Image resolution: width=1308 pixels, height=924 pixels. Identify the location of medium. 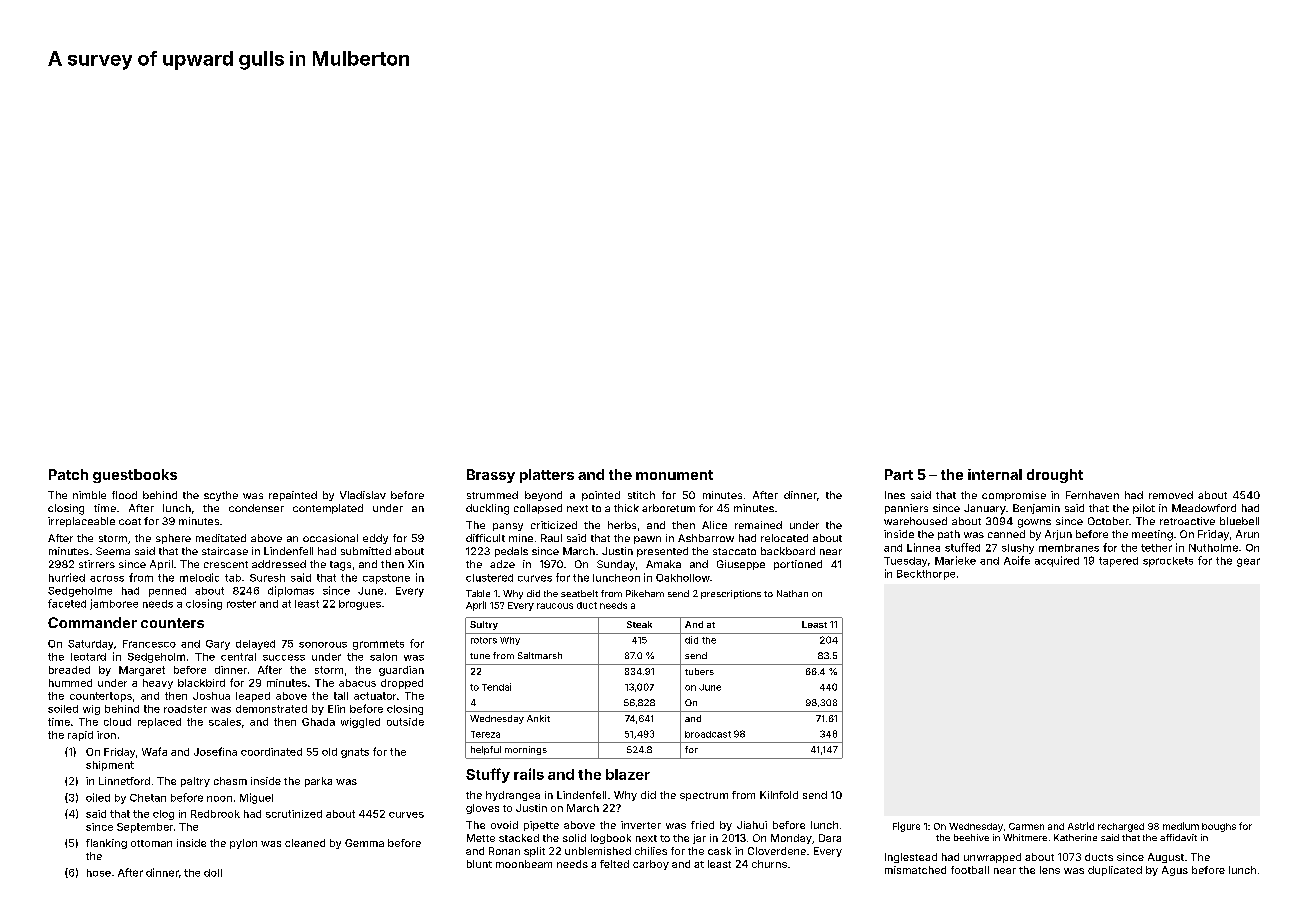
(1181, 826).
